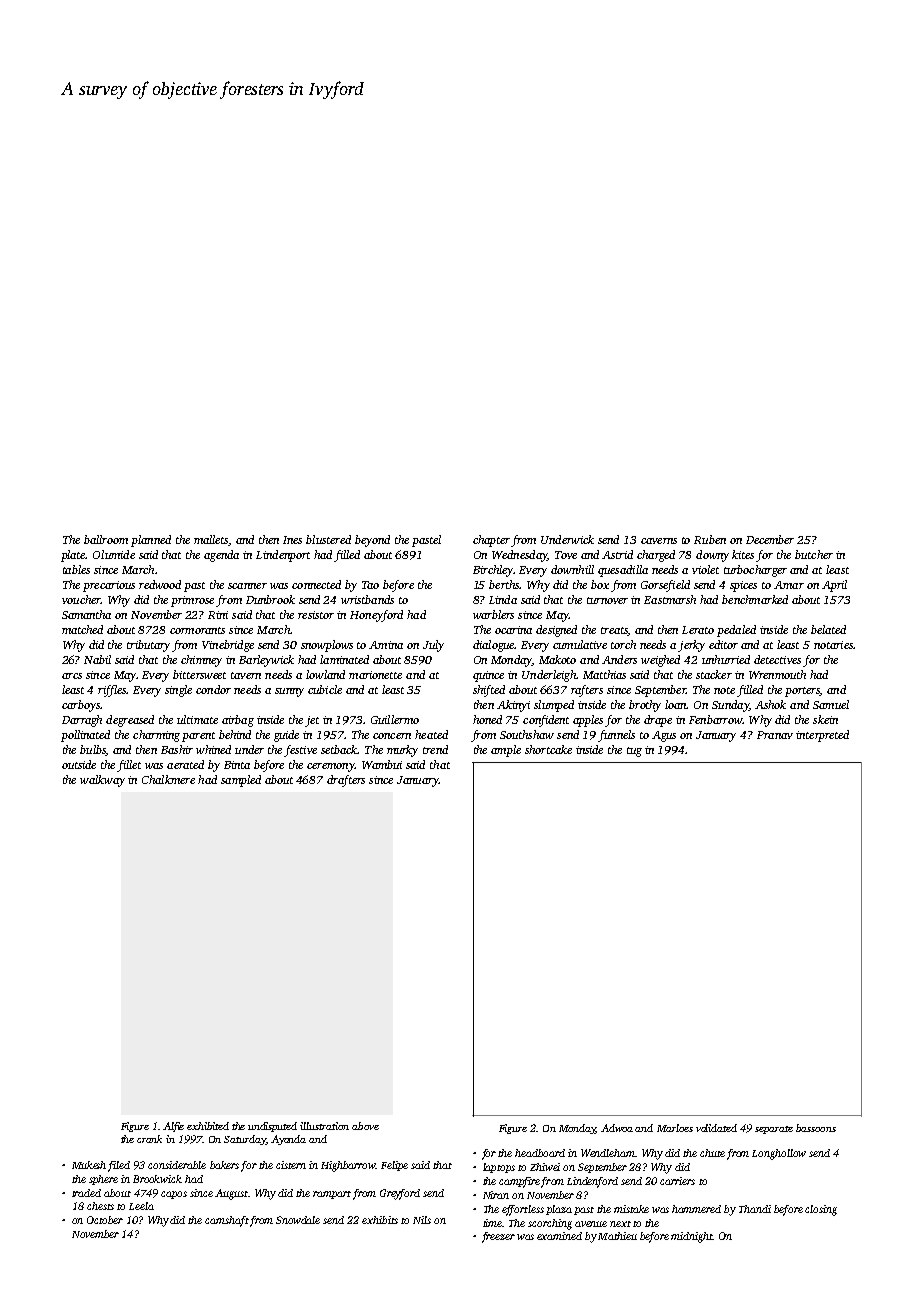  What do you see at coordinates (614, 631) in the screenshot?
I see `treats` at bounding box center [614, 631].
